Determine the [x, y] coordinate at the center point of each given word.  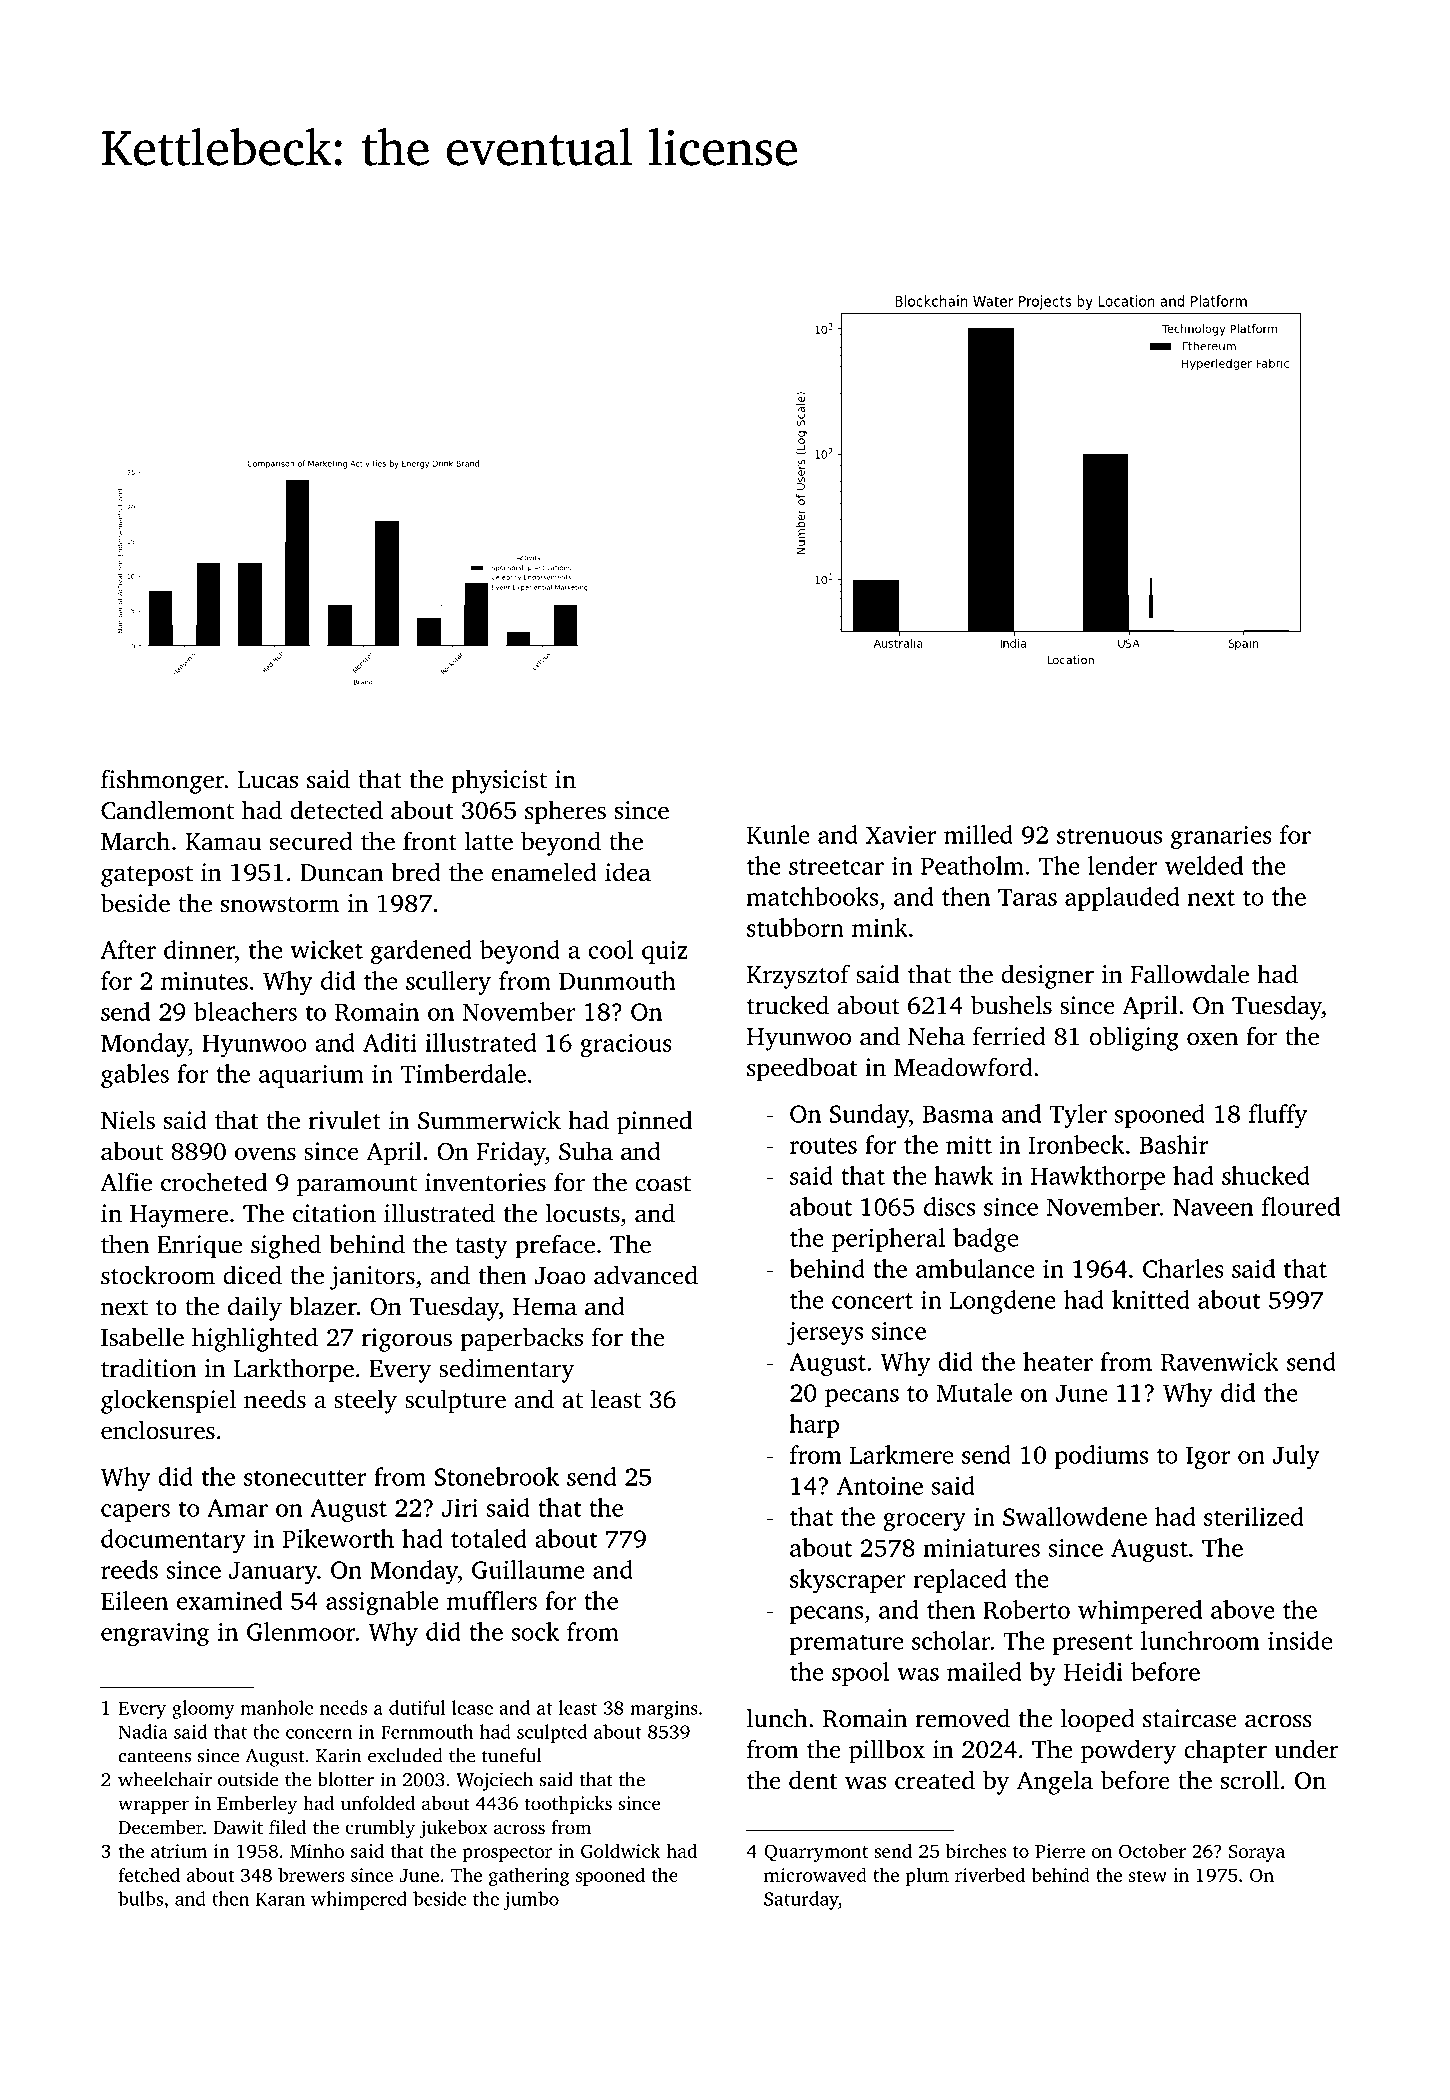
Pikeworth [338, 1538]
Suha [586, 1151]
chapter [1225, 1751]
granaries [1221, 837]
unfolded [377, 1803]
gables [135, 1076]
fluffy [1278, 1116]
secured [311, 841]
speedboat [802, 1069]
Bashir [1174, 1144]
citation [334, 1213]
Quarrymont [816, 1853]
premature [846, 1644]
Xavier [901, 835]
